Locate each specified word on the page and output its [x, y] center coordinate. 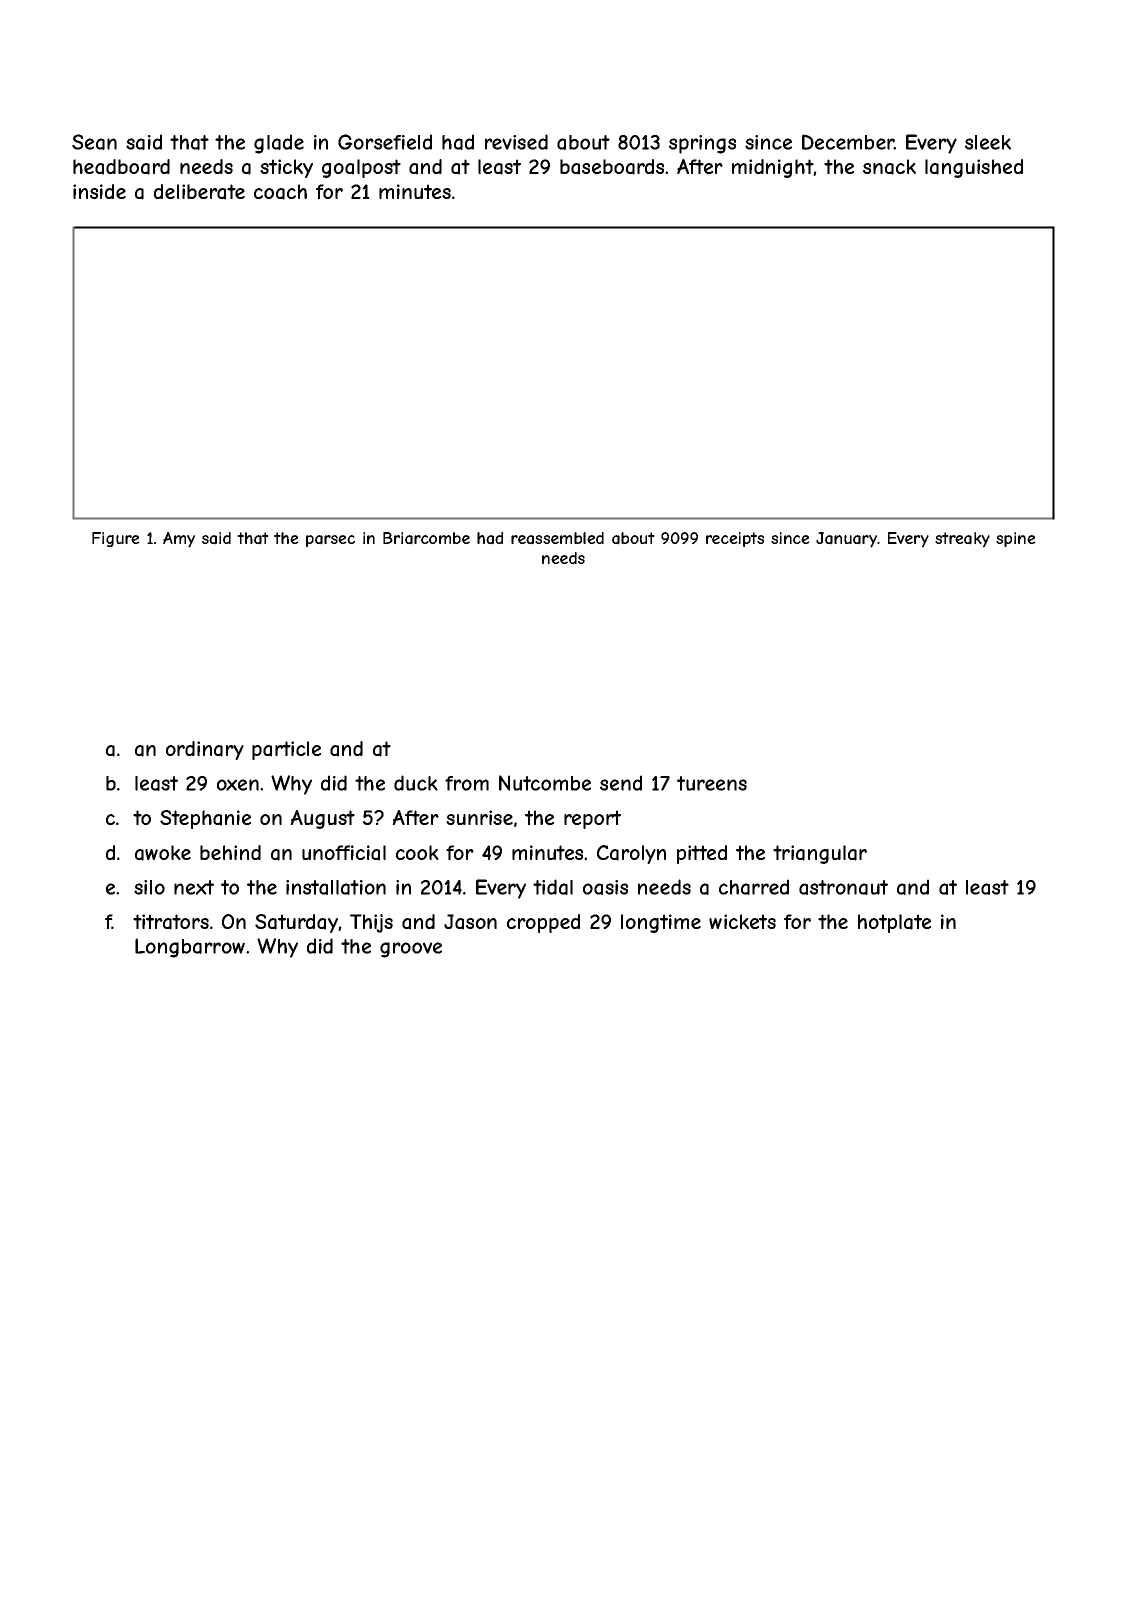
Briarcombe [426, 538]
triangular [820, 854]
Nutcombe [545, 783]
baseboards [612, 167]
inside [99, 191]
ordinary [205, 750]
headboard [121, 167]
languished [974, 168]
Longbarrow [190, 948]
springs [702, 144]
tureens [712, 783]
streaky [962, 540]
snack [889, 167]
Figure [116, 539]
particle [286, 750]
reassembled [557, 538]
